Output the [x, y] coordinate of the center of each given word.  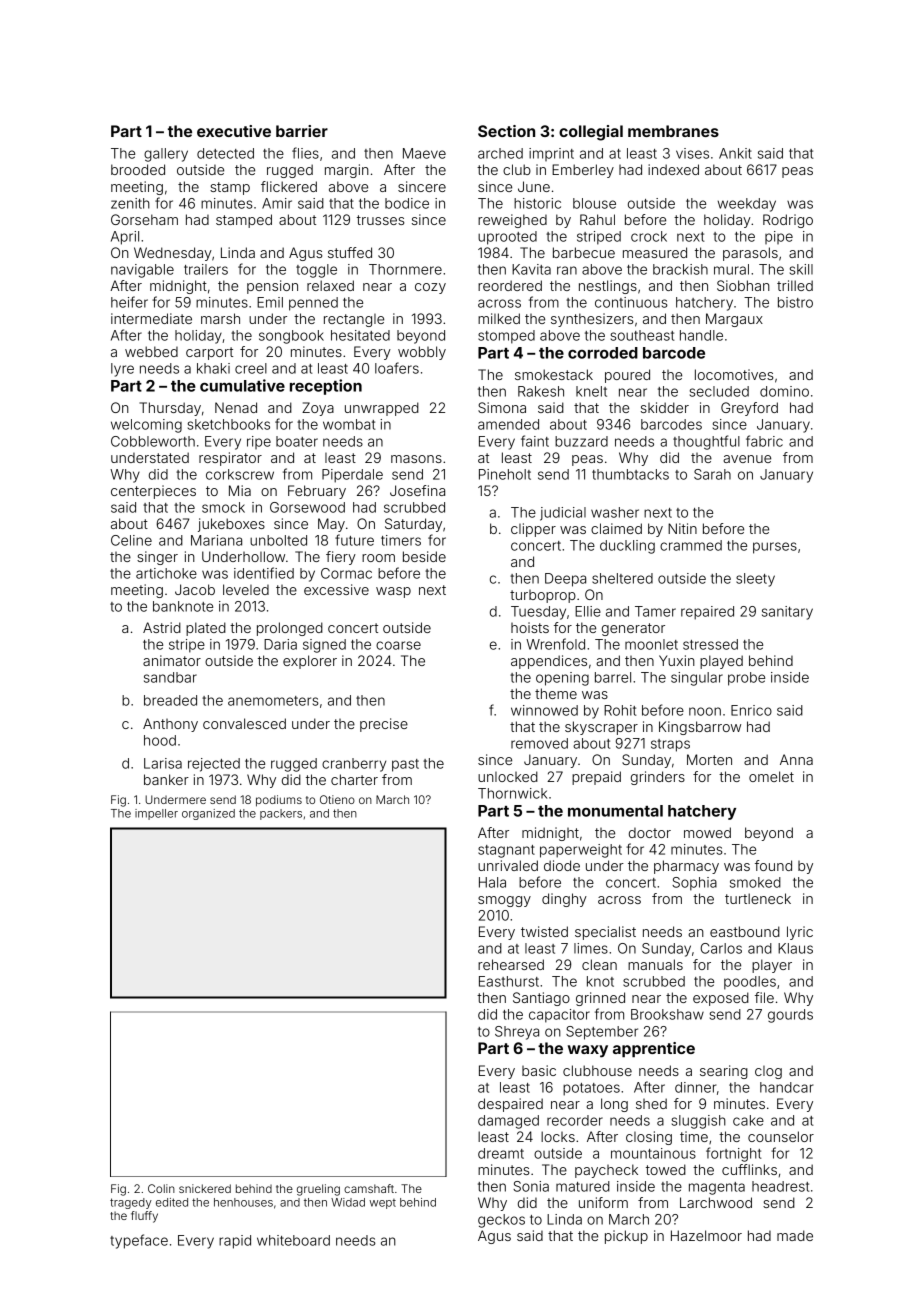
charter [354, 779]
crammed [691, 545]
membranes [673, 131]
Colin [161, 1188]
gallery [166, 155]
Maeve [424, 153]
